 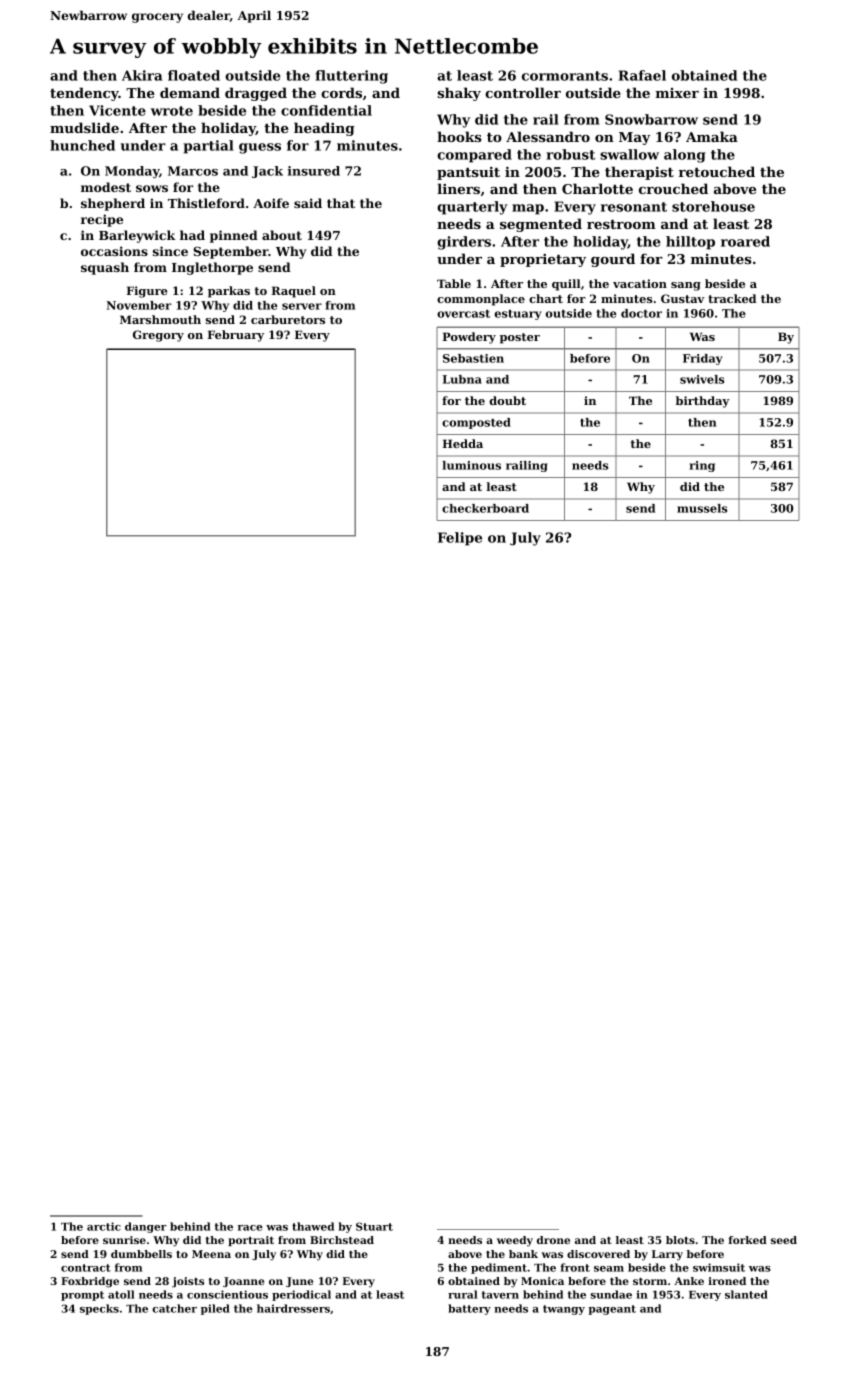 What do you see at coordinates (702, 508) in the screenshot?
I see `mussels` at bounding box center [702, 508].
